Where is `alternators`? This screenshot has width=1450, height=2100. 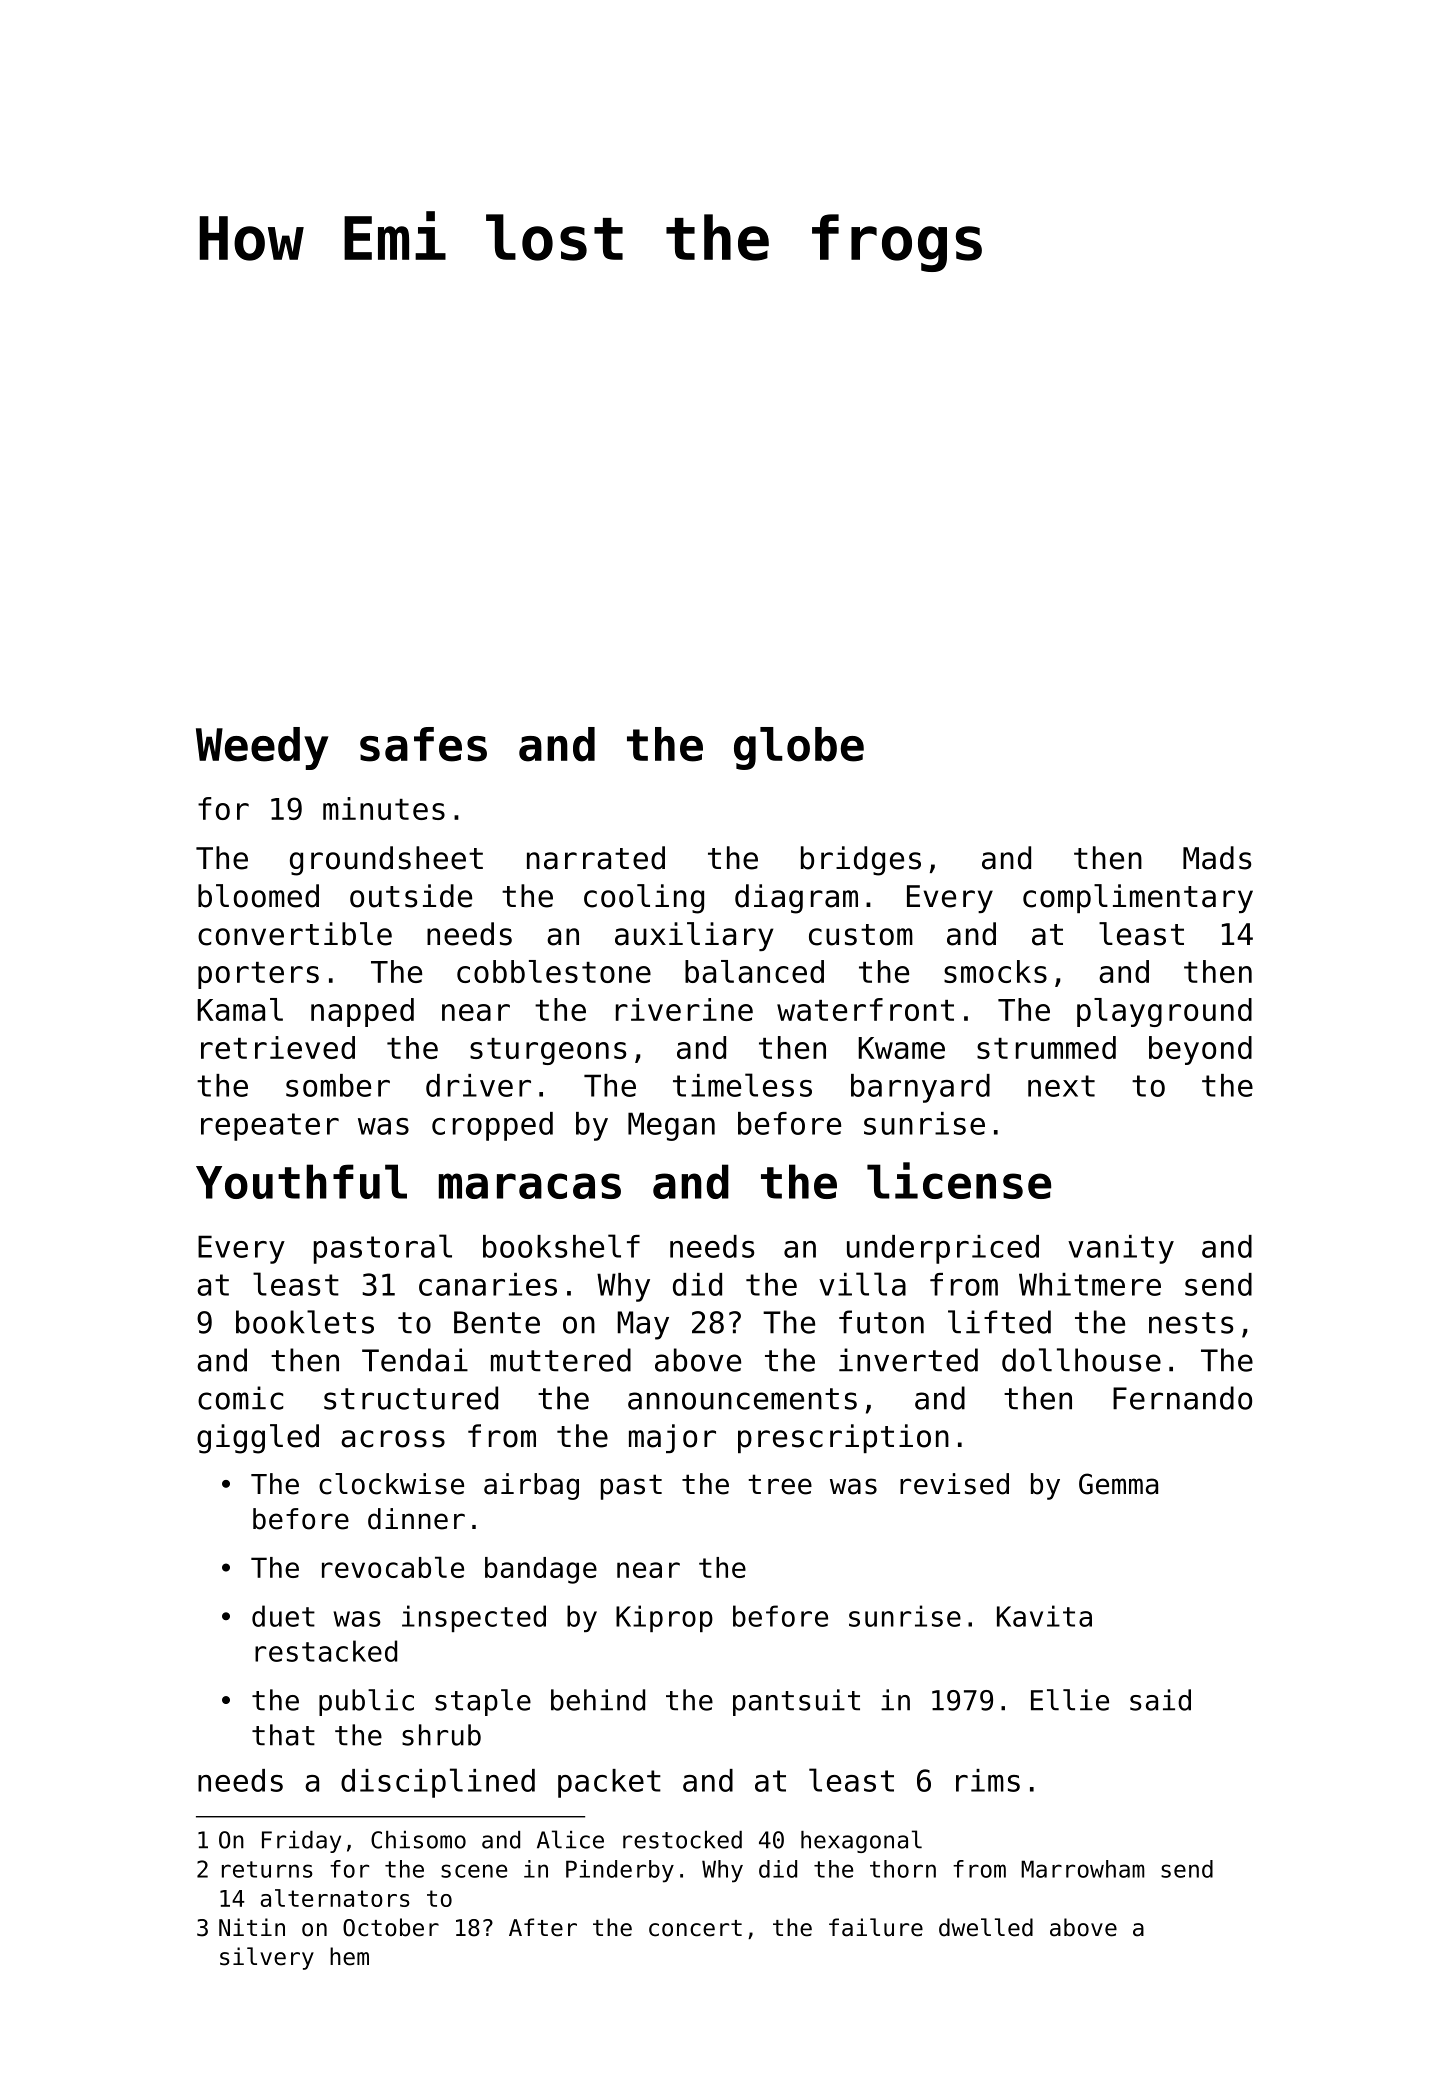 alternators is located at coordinates (335, 1898).
